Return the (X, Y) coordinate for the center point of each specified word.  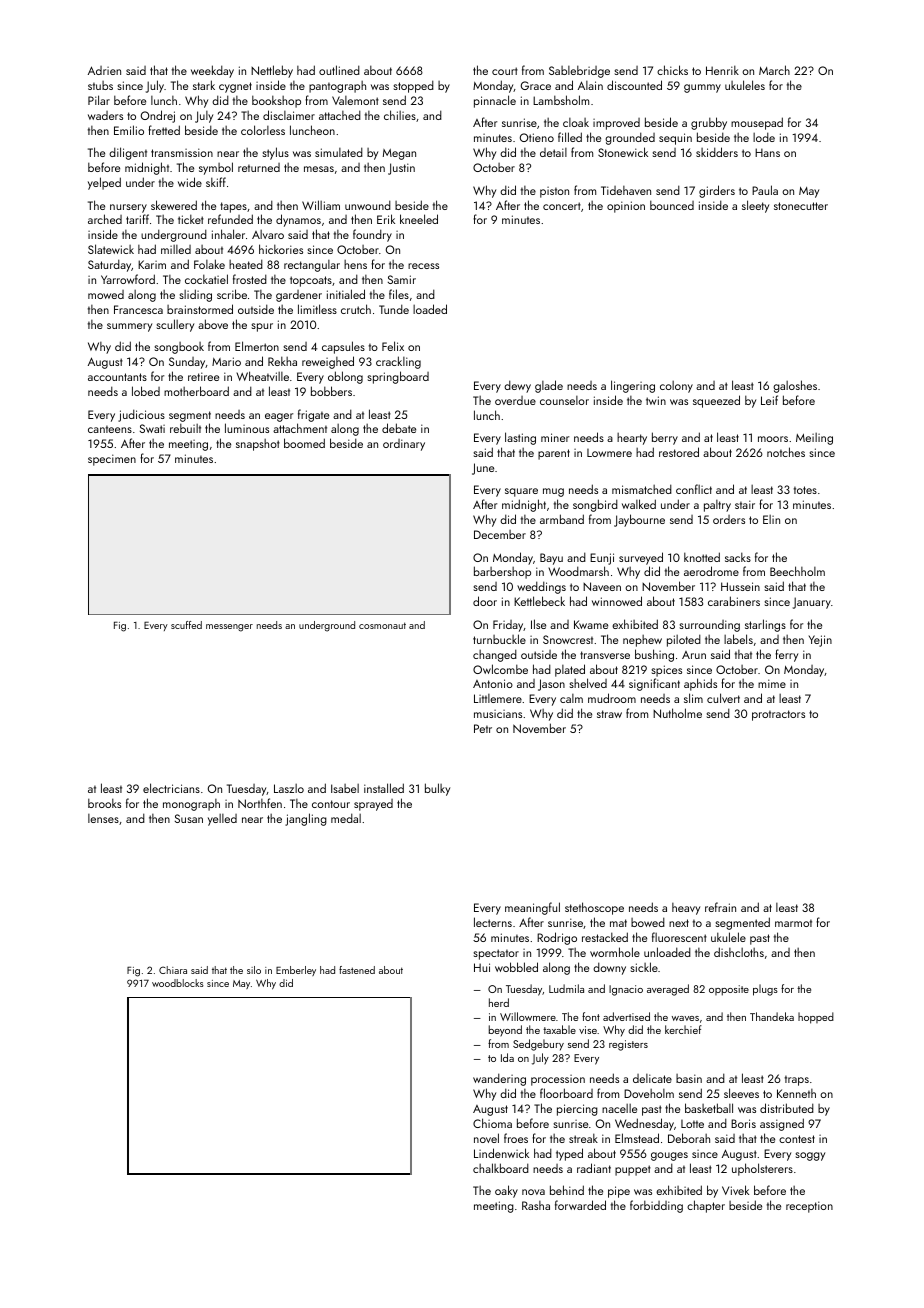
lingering (633, 386)
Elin (771, 519)
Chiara (173, 970)
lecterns (493, 922)
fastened (357, 970)
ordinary (404, 445)
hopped (816, 1018)
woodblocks (178, 983)
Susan (189, 818)
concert (562, 206)
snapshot (258, 445)
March (774, 70)
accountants (117, 377)
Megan (399, 154)
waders (105, 115)
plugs (765, 990)
